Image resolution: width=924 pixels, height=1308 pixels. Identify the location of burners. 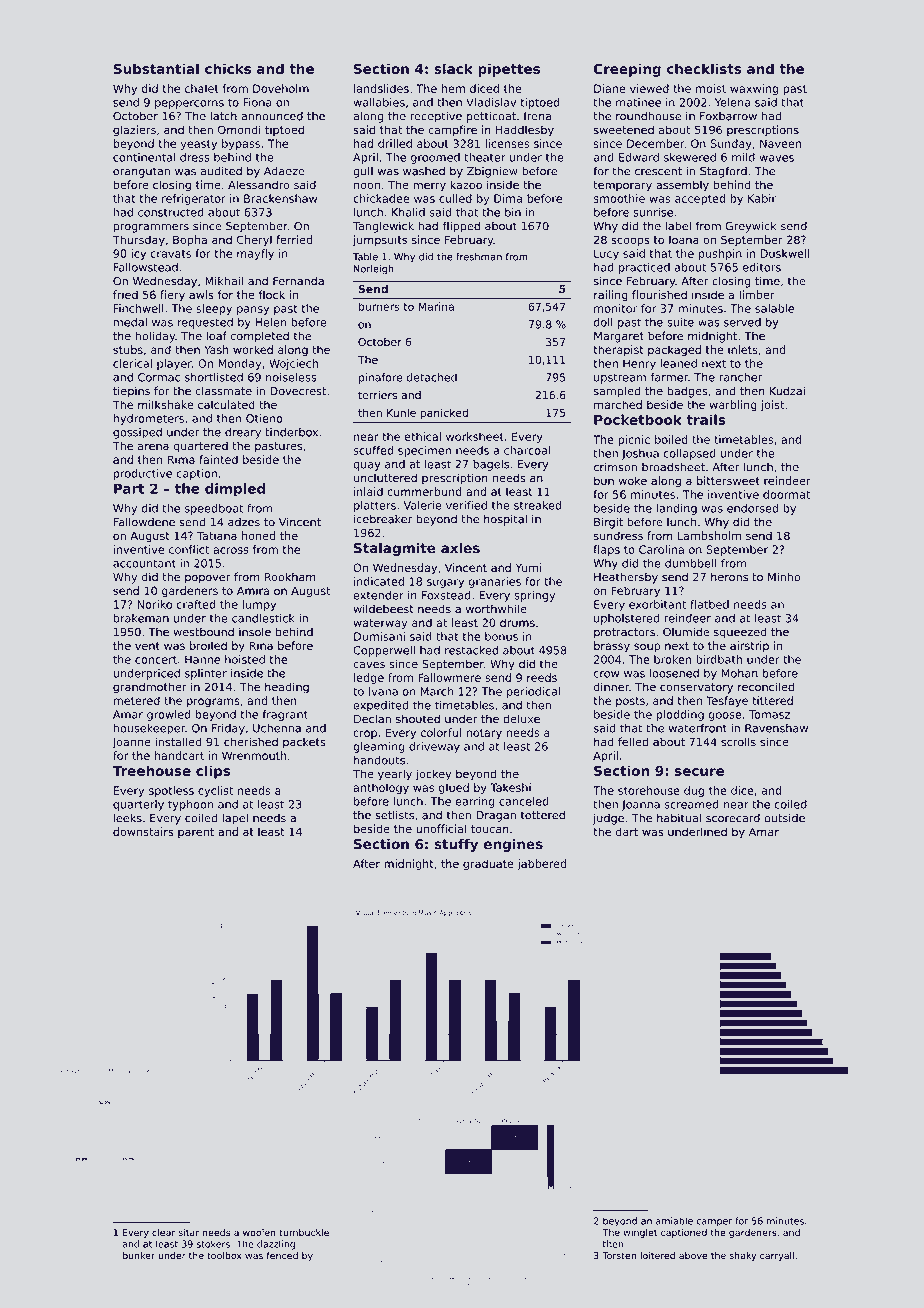
(379, 306).
